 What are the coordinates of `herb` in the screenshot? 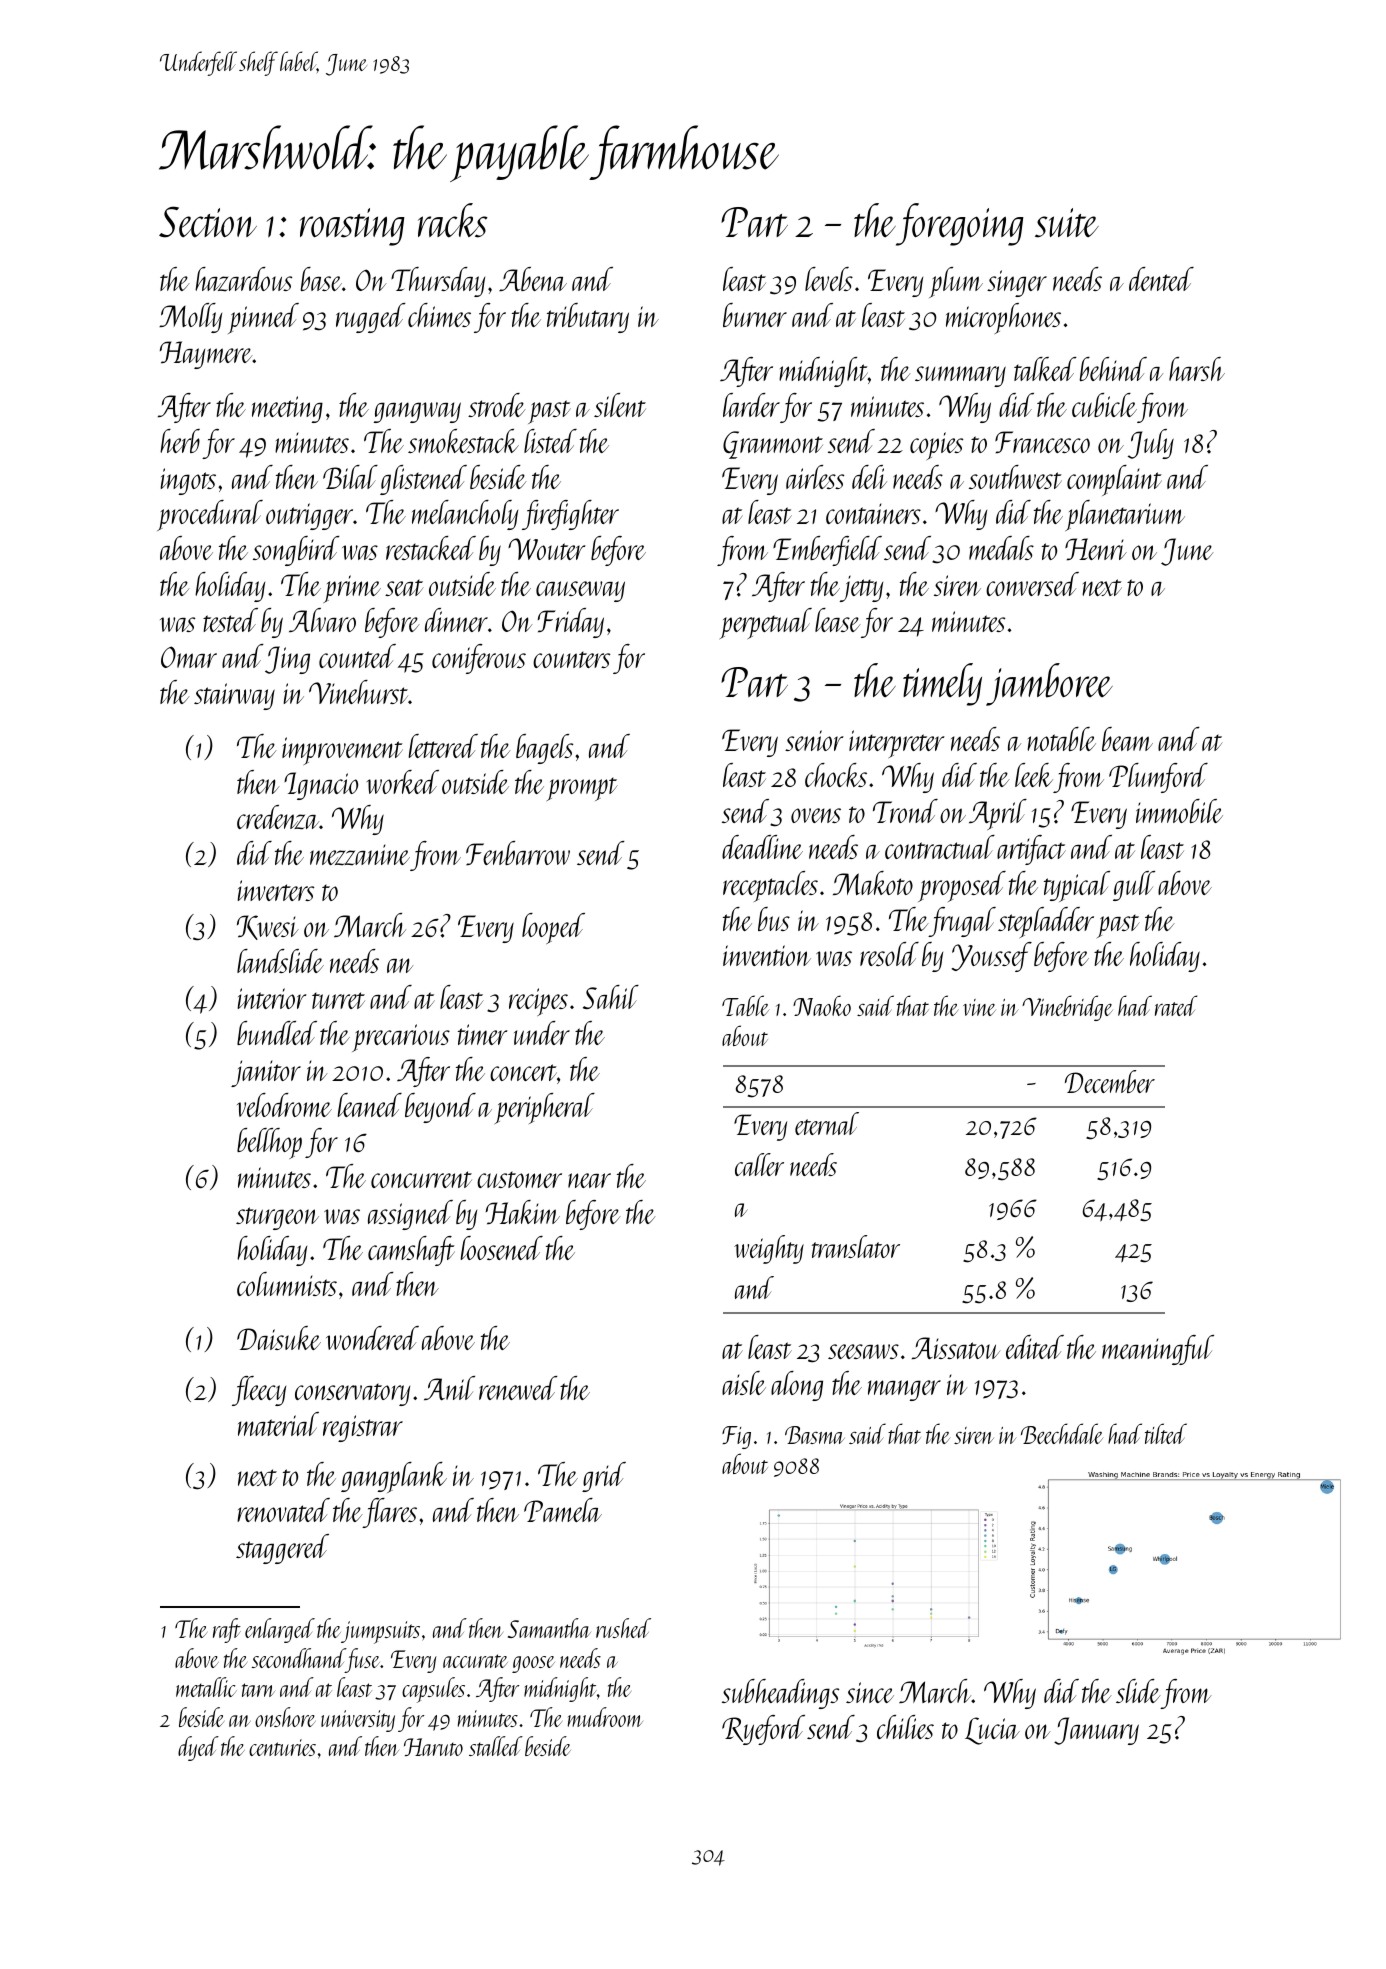 It's located at (180, 441).
